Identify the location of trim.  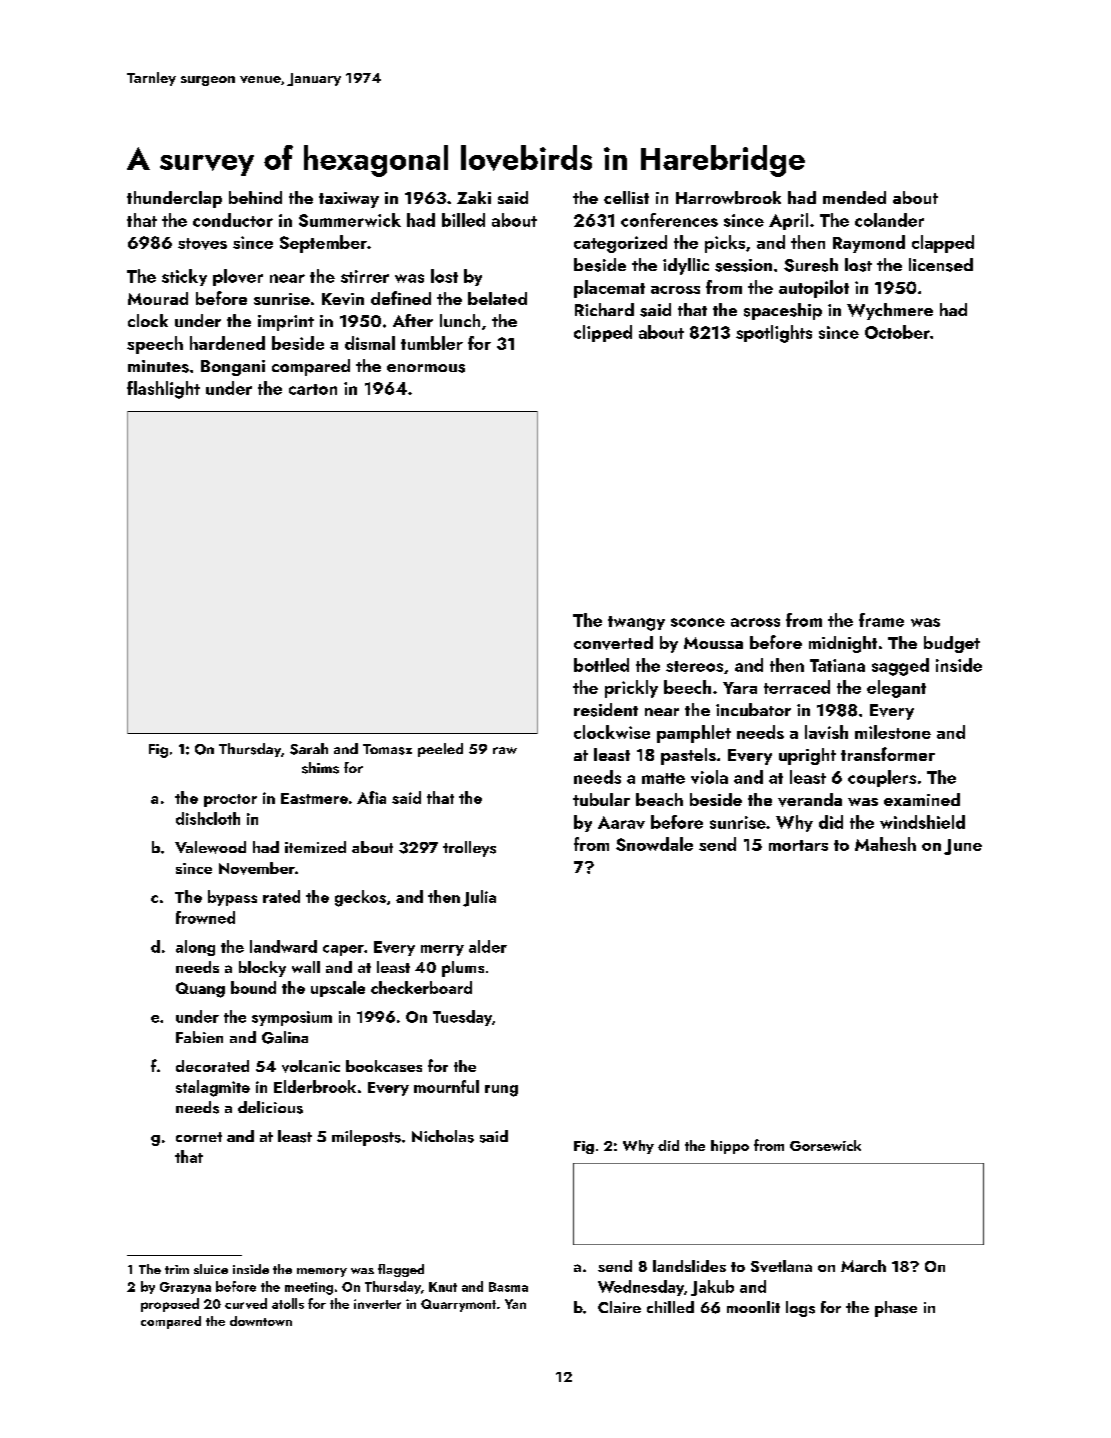
(177, 1269).
